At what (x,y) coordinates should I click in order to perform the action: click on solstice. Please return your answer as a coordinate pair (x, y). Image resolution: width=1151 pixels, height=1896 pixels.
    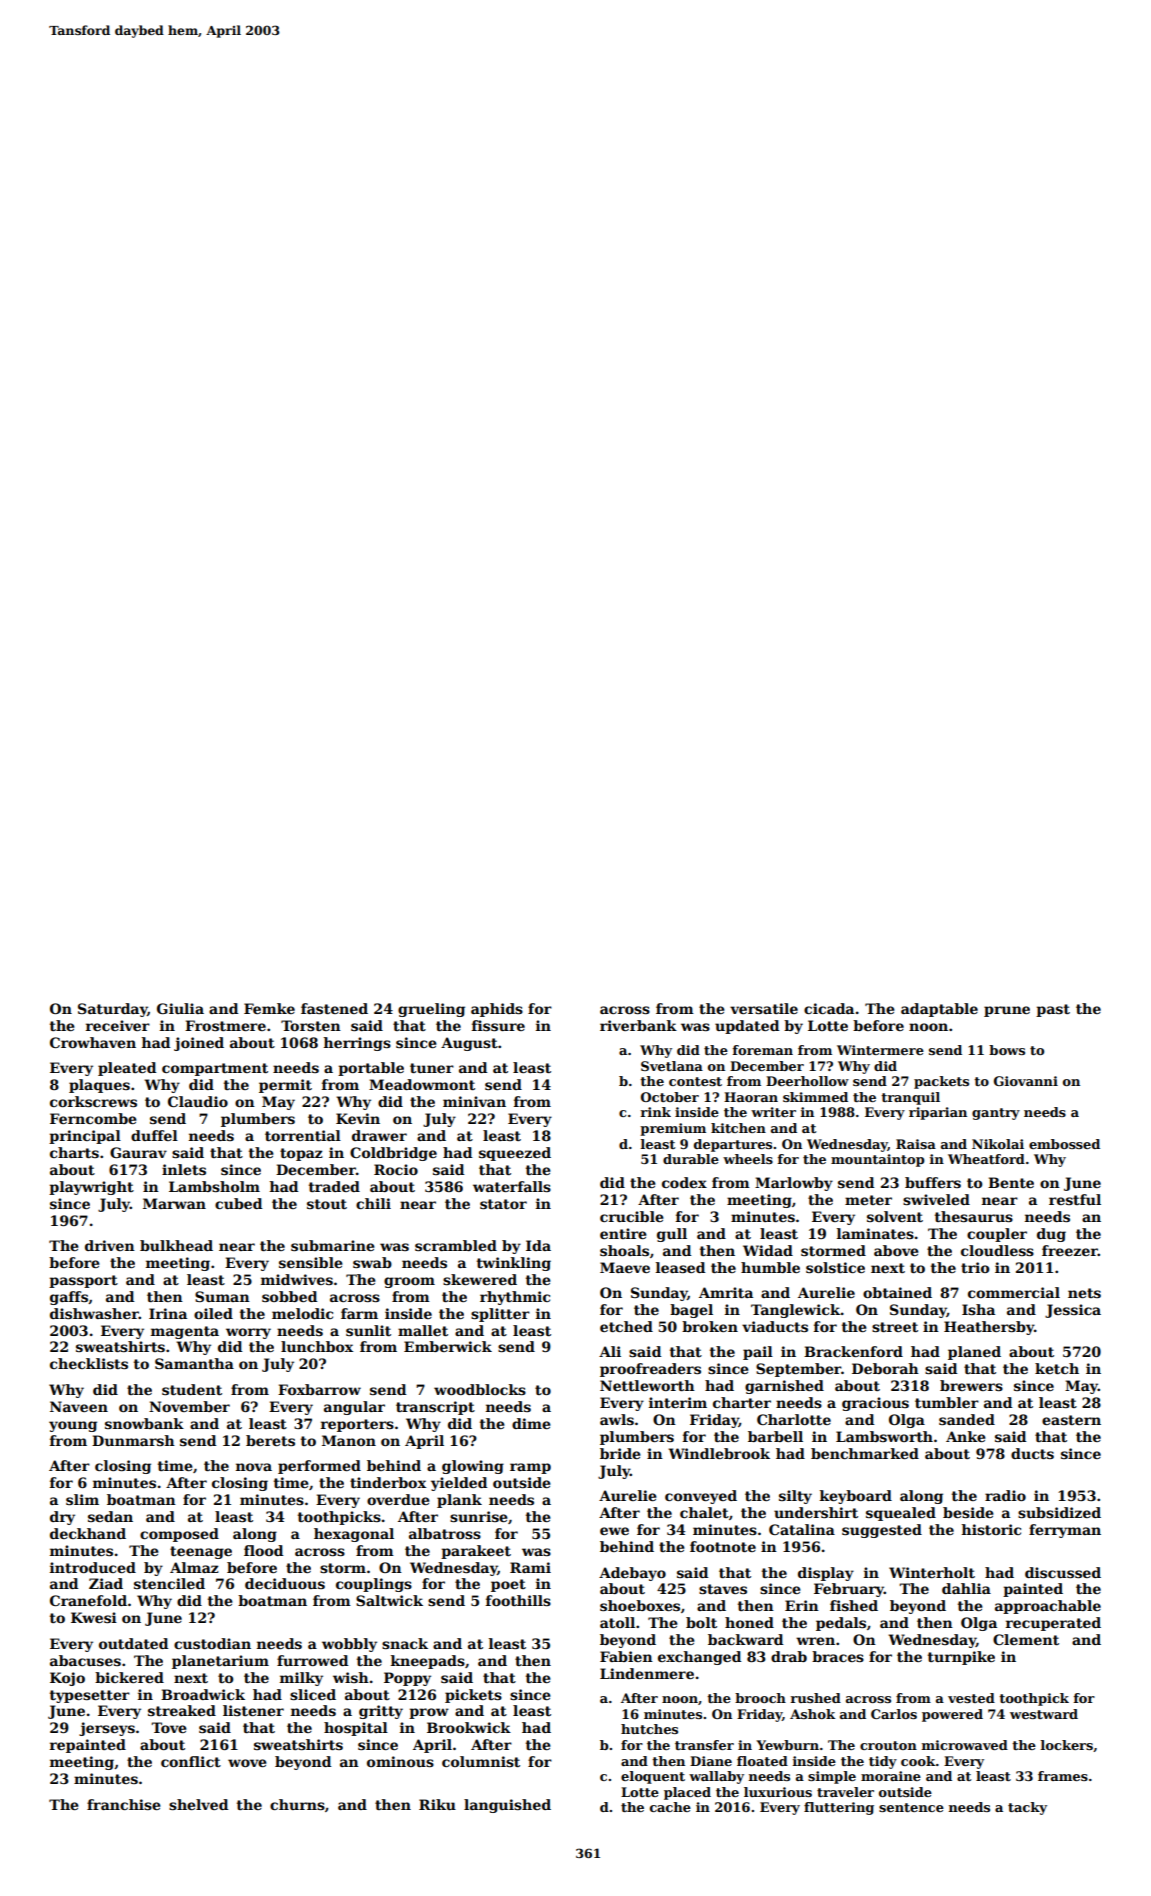
    Looking at the image, I should click on (835, 1267).
